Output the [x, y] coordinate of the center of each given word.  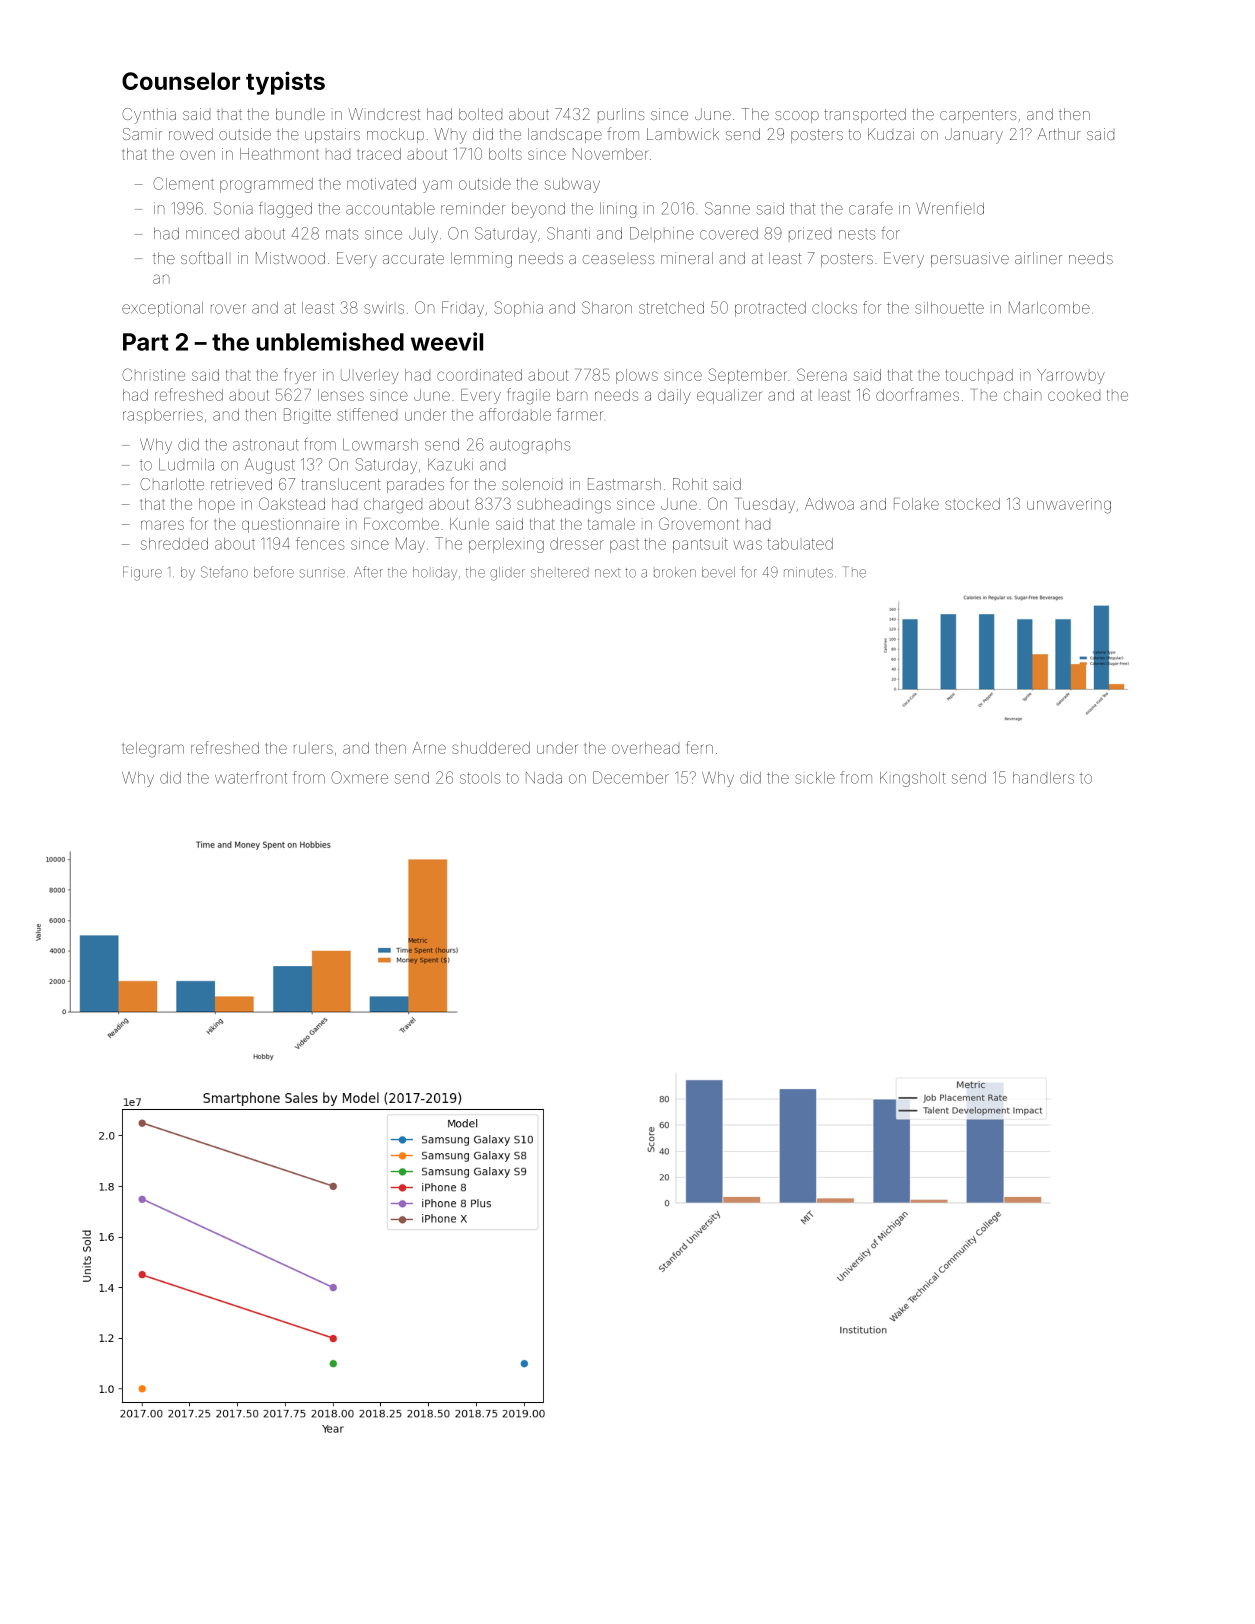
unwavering [1069, 506]
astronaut [266, 445]
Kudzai [891, 134]
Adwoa [829, 504]
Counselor [181, 81]
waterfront [251, 777]
